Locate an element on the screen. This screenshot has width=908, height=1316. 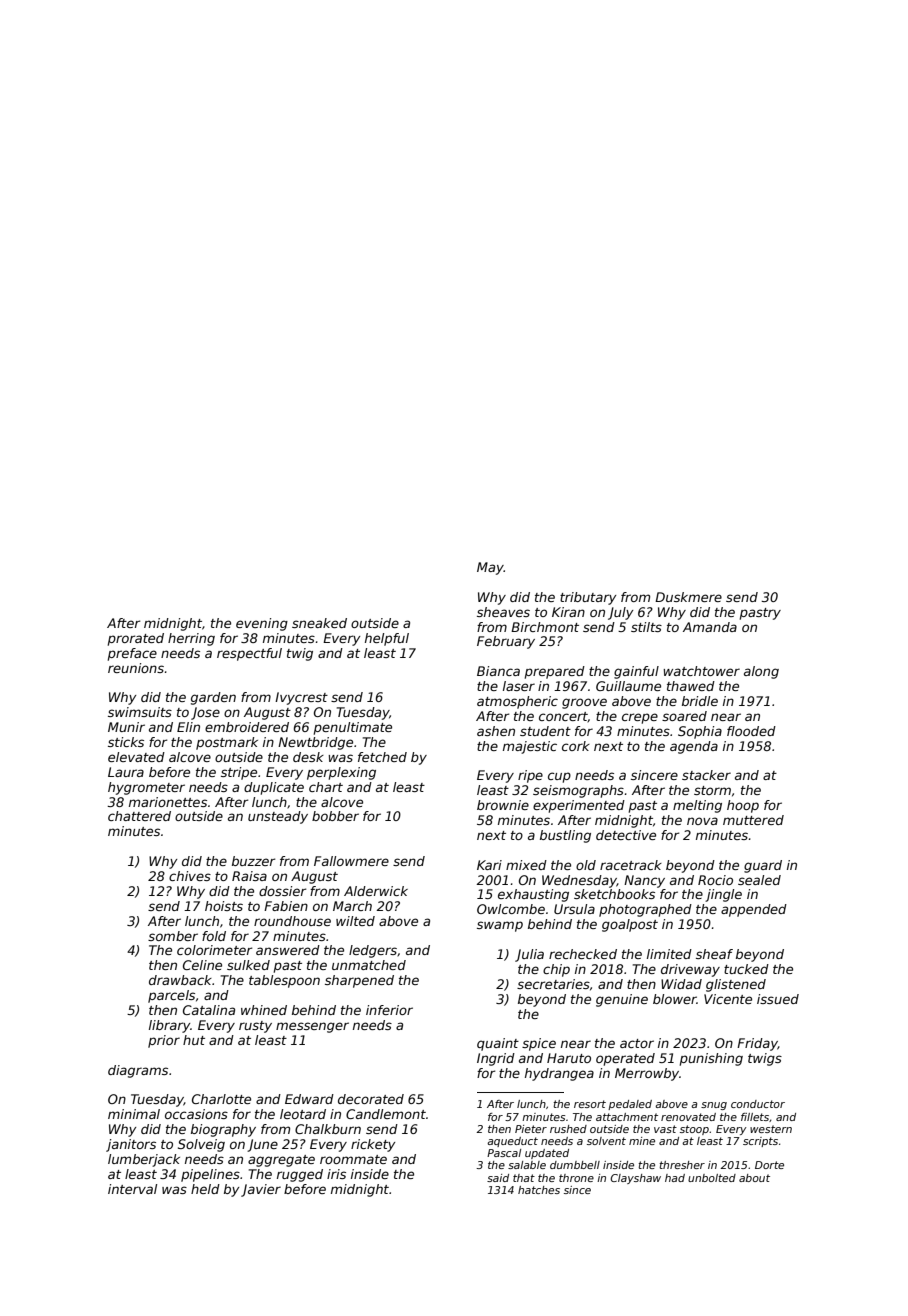
janitors is located at coordinates (131, 1145).
